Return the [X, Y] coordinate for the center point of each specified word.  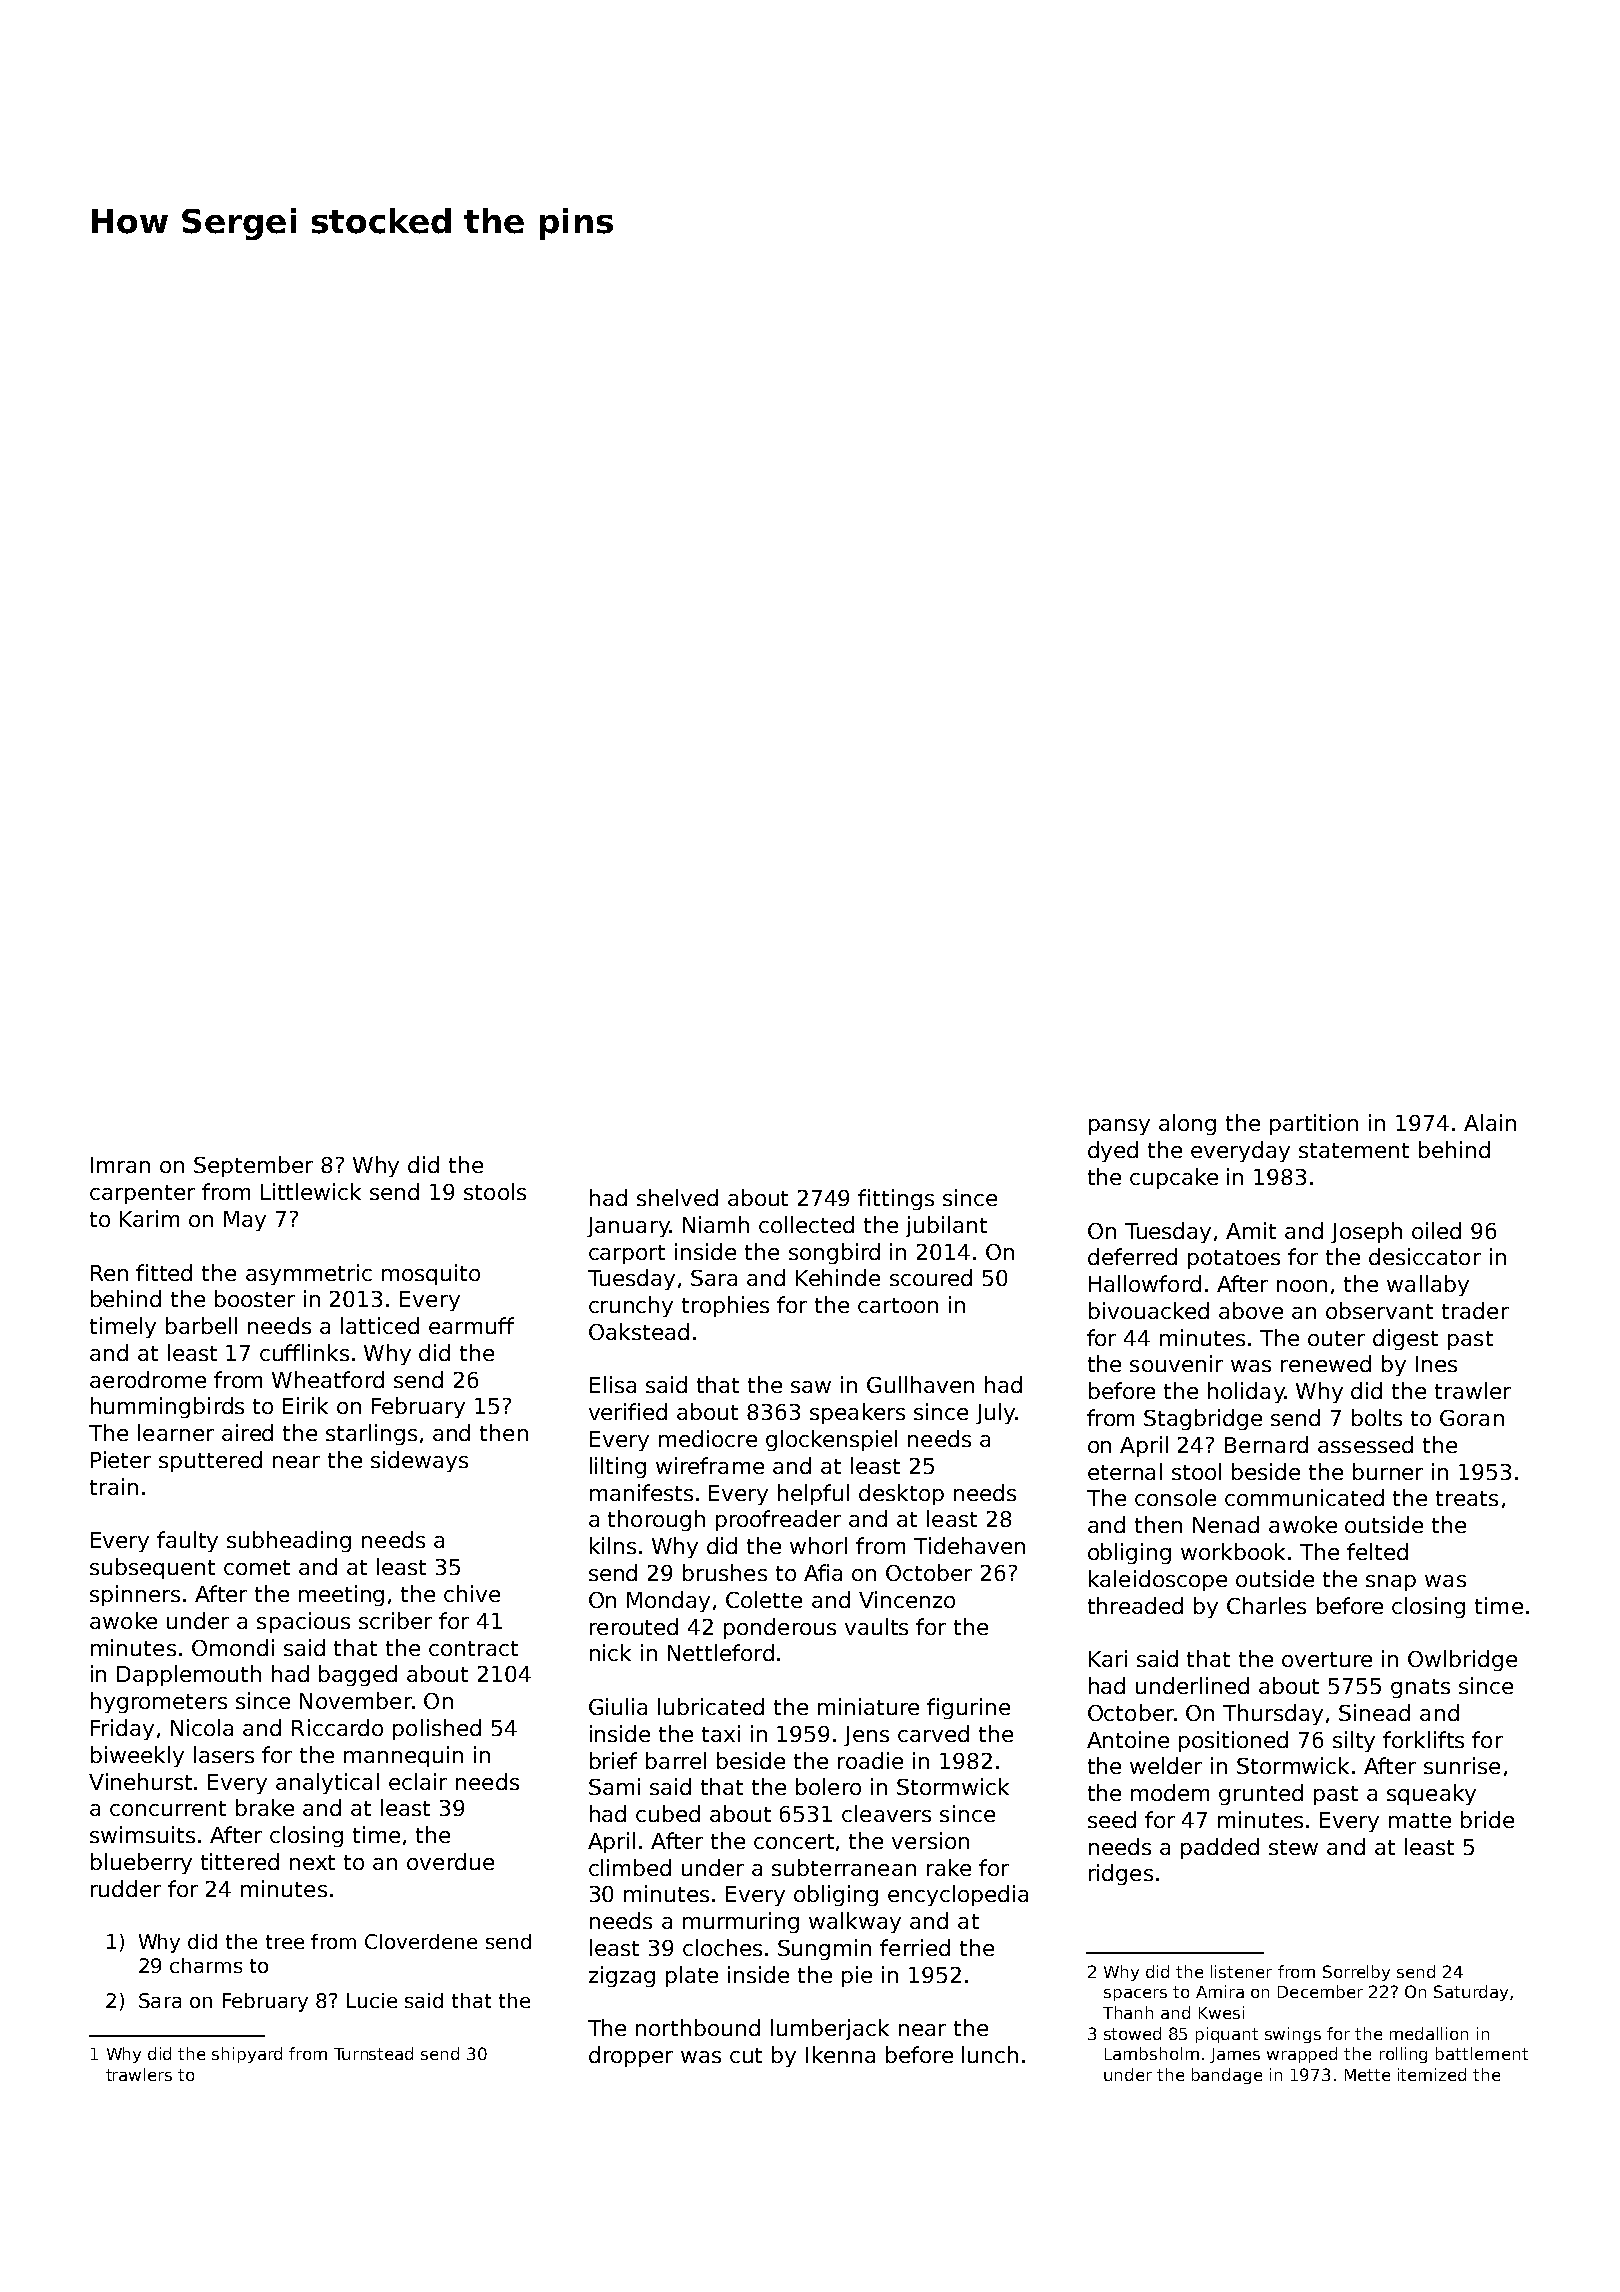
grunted [1261, 1794]
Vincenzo [907, 1599]
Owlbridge [1462, 1660]
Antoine [1128, 1739]
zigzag [622, 1976]
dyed [1113, 1151]
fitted [164, 1272]
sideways [419, 1461]
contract [473, 1648]
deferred [1132, 1256]
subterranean [844, 1867]
